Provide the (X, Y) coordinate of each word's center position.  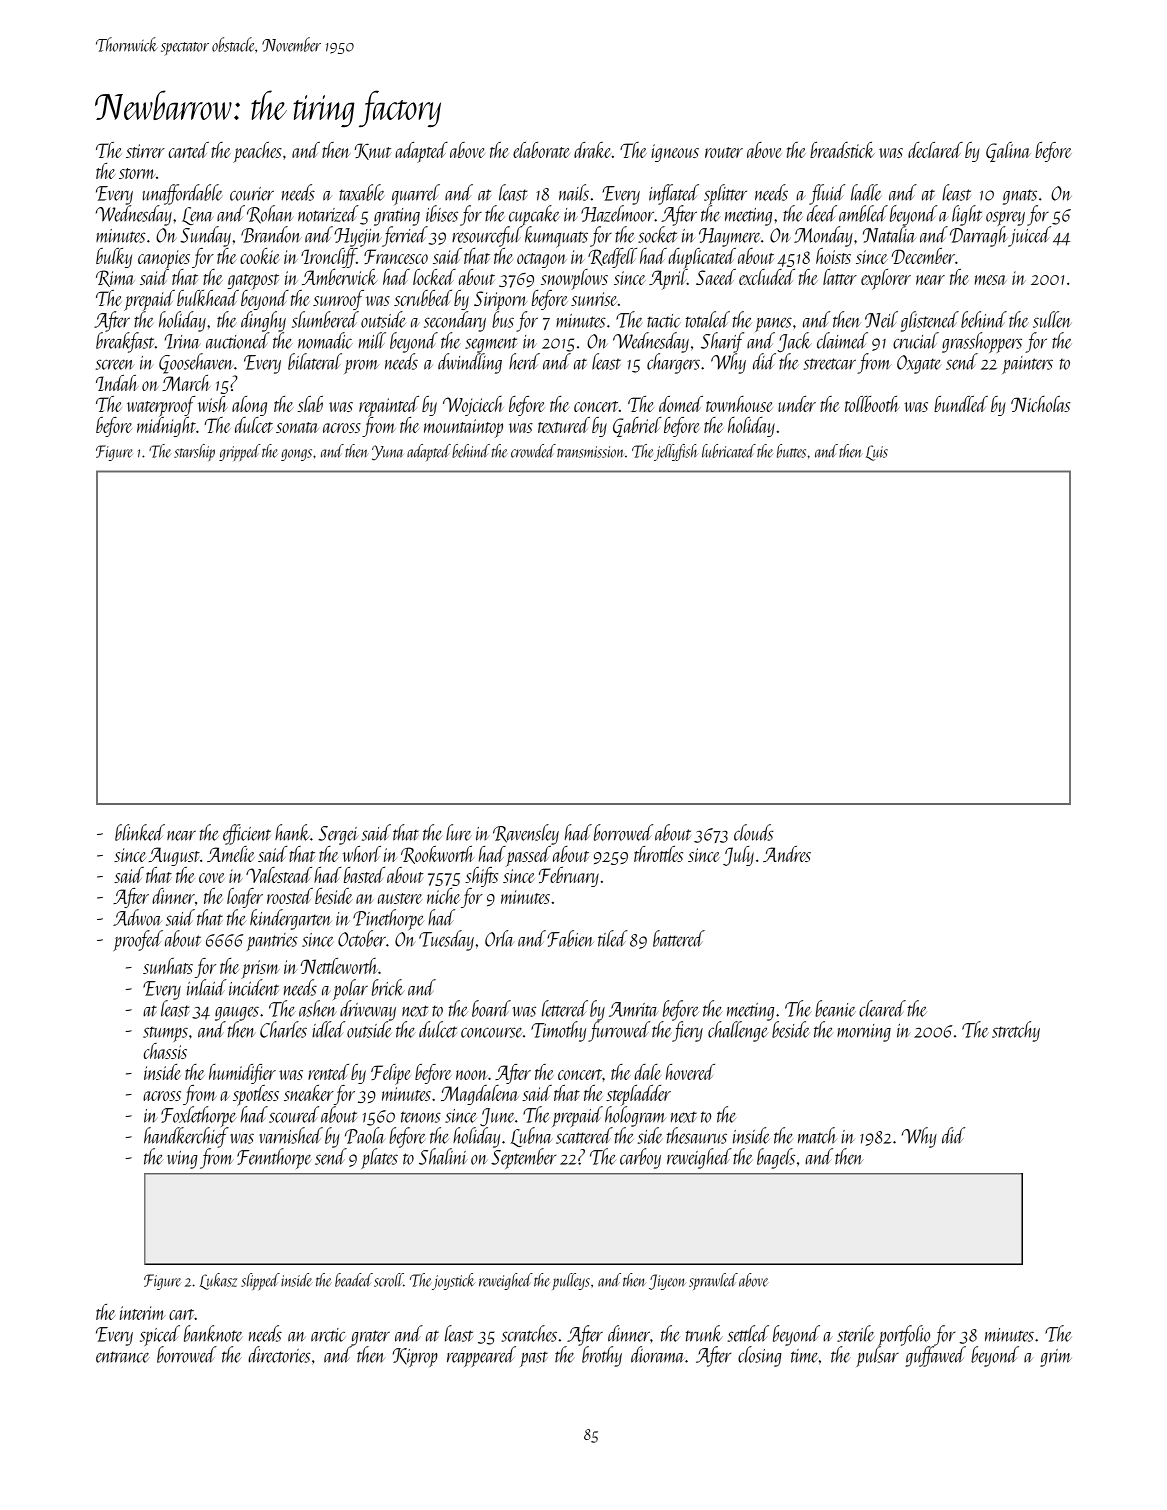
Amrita (634, 1009)
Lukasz (218, 1281)
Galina (1008, 152)
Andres (787, 854)
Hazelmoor (617, 213)
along (249, 406)
